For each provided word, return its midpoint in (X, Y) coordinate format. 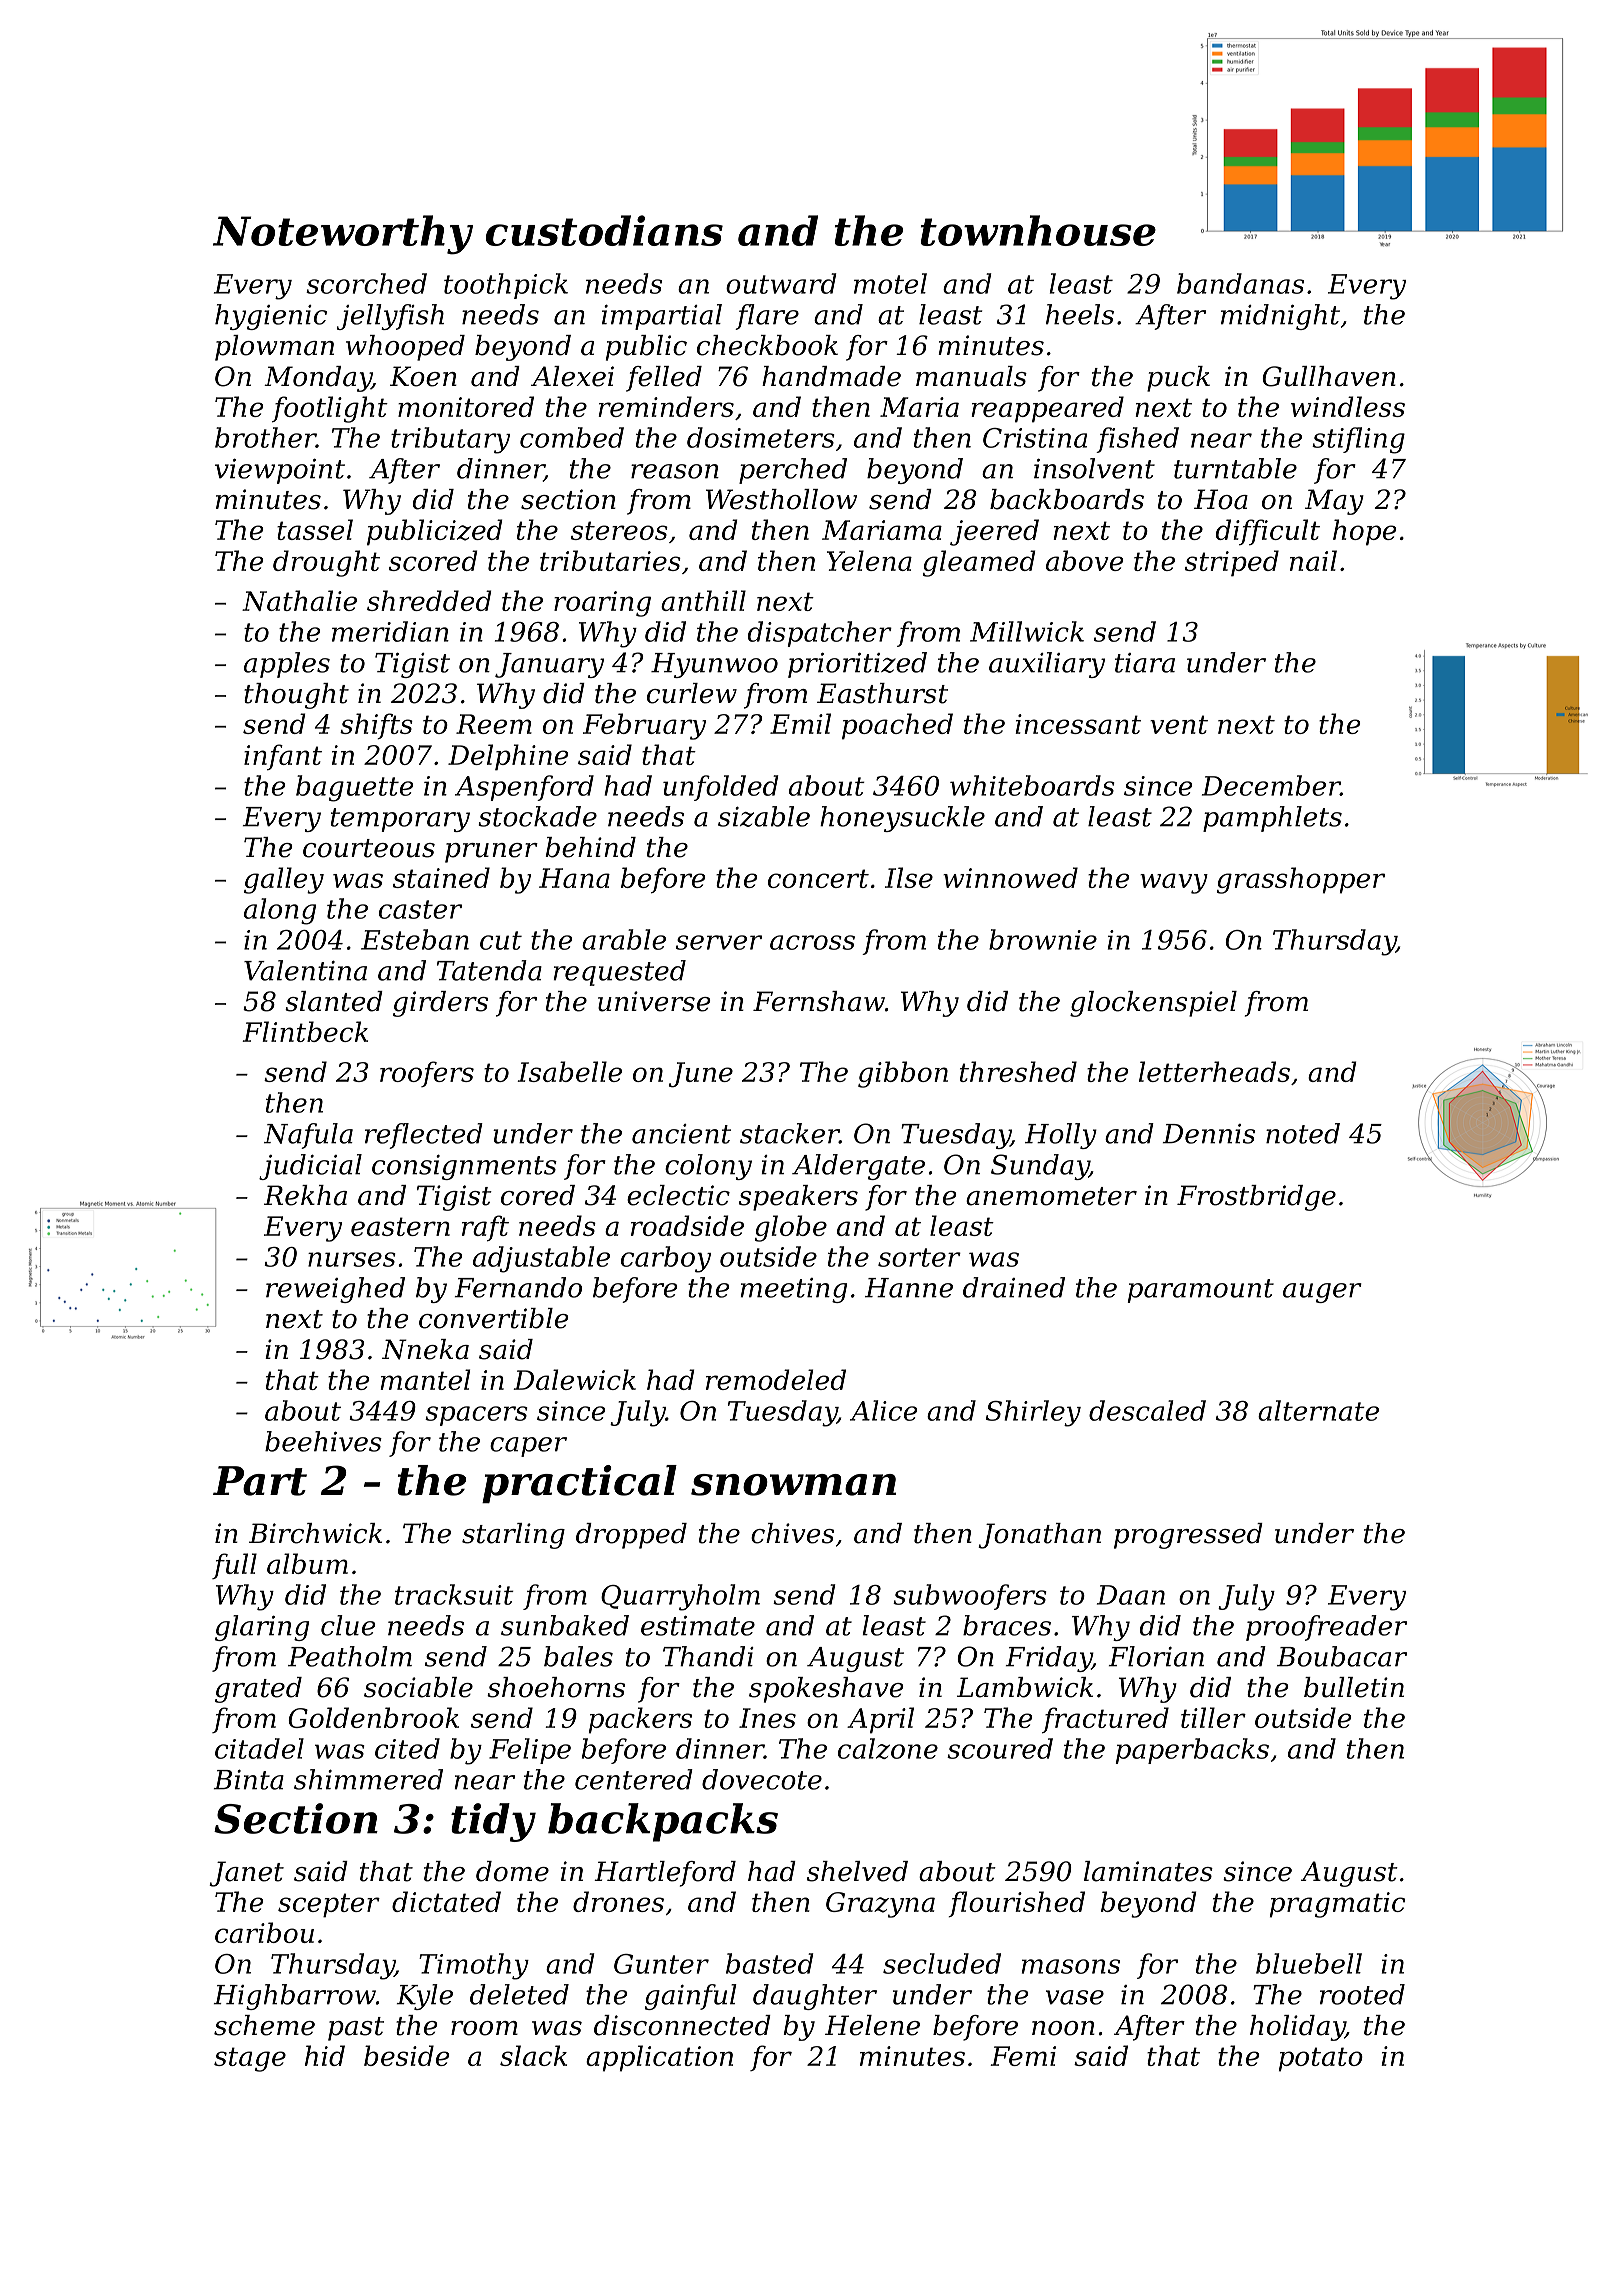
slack (533, 2055)
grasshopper (1301, 880)
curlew (692, 693)
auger (1322, 1293)
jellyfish (390, 317)
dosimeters (761, 437)
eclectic (678, 1195)
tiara (1145, 663)
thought (296, 696)
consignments (464, 1167)
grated (258, 1690)
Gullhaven (1329, 376)
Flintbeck (305, 1031)
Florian (1156, 1656)
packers (640, 1720)
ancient (681, 1134)
